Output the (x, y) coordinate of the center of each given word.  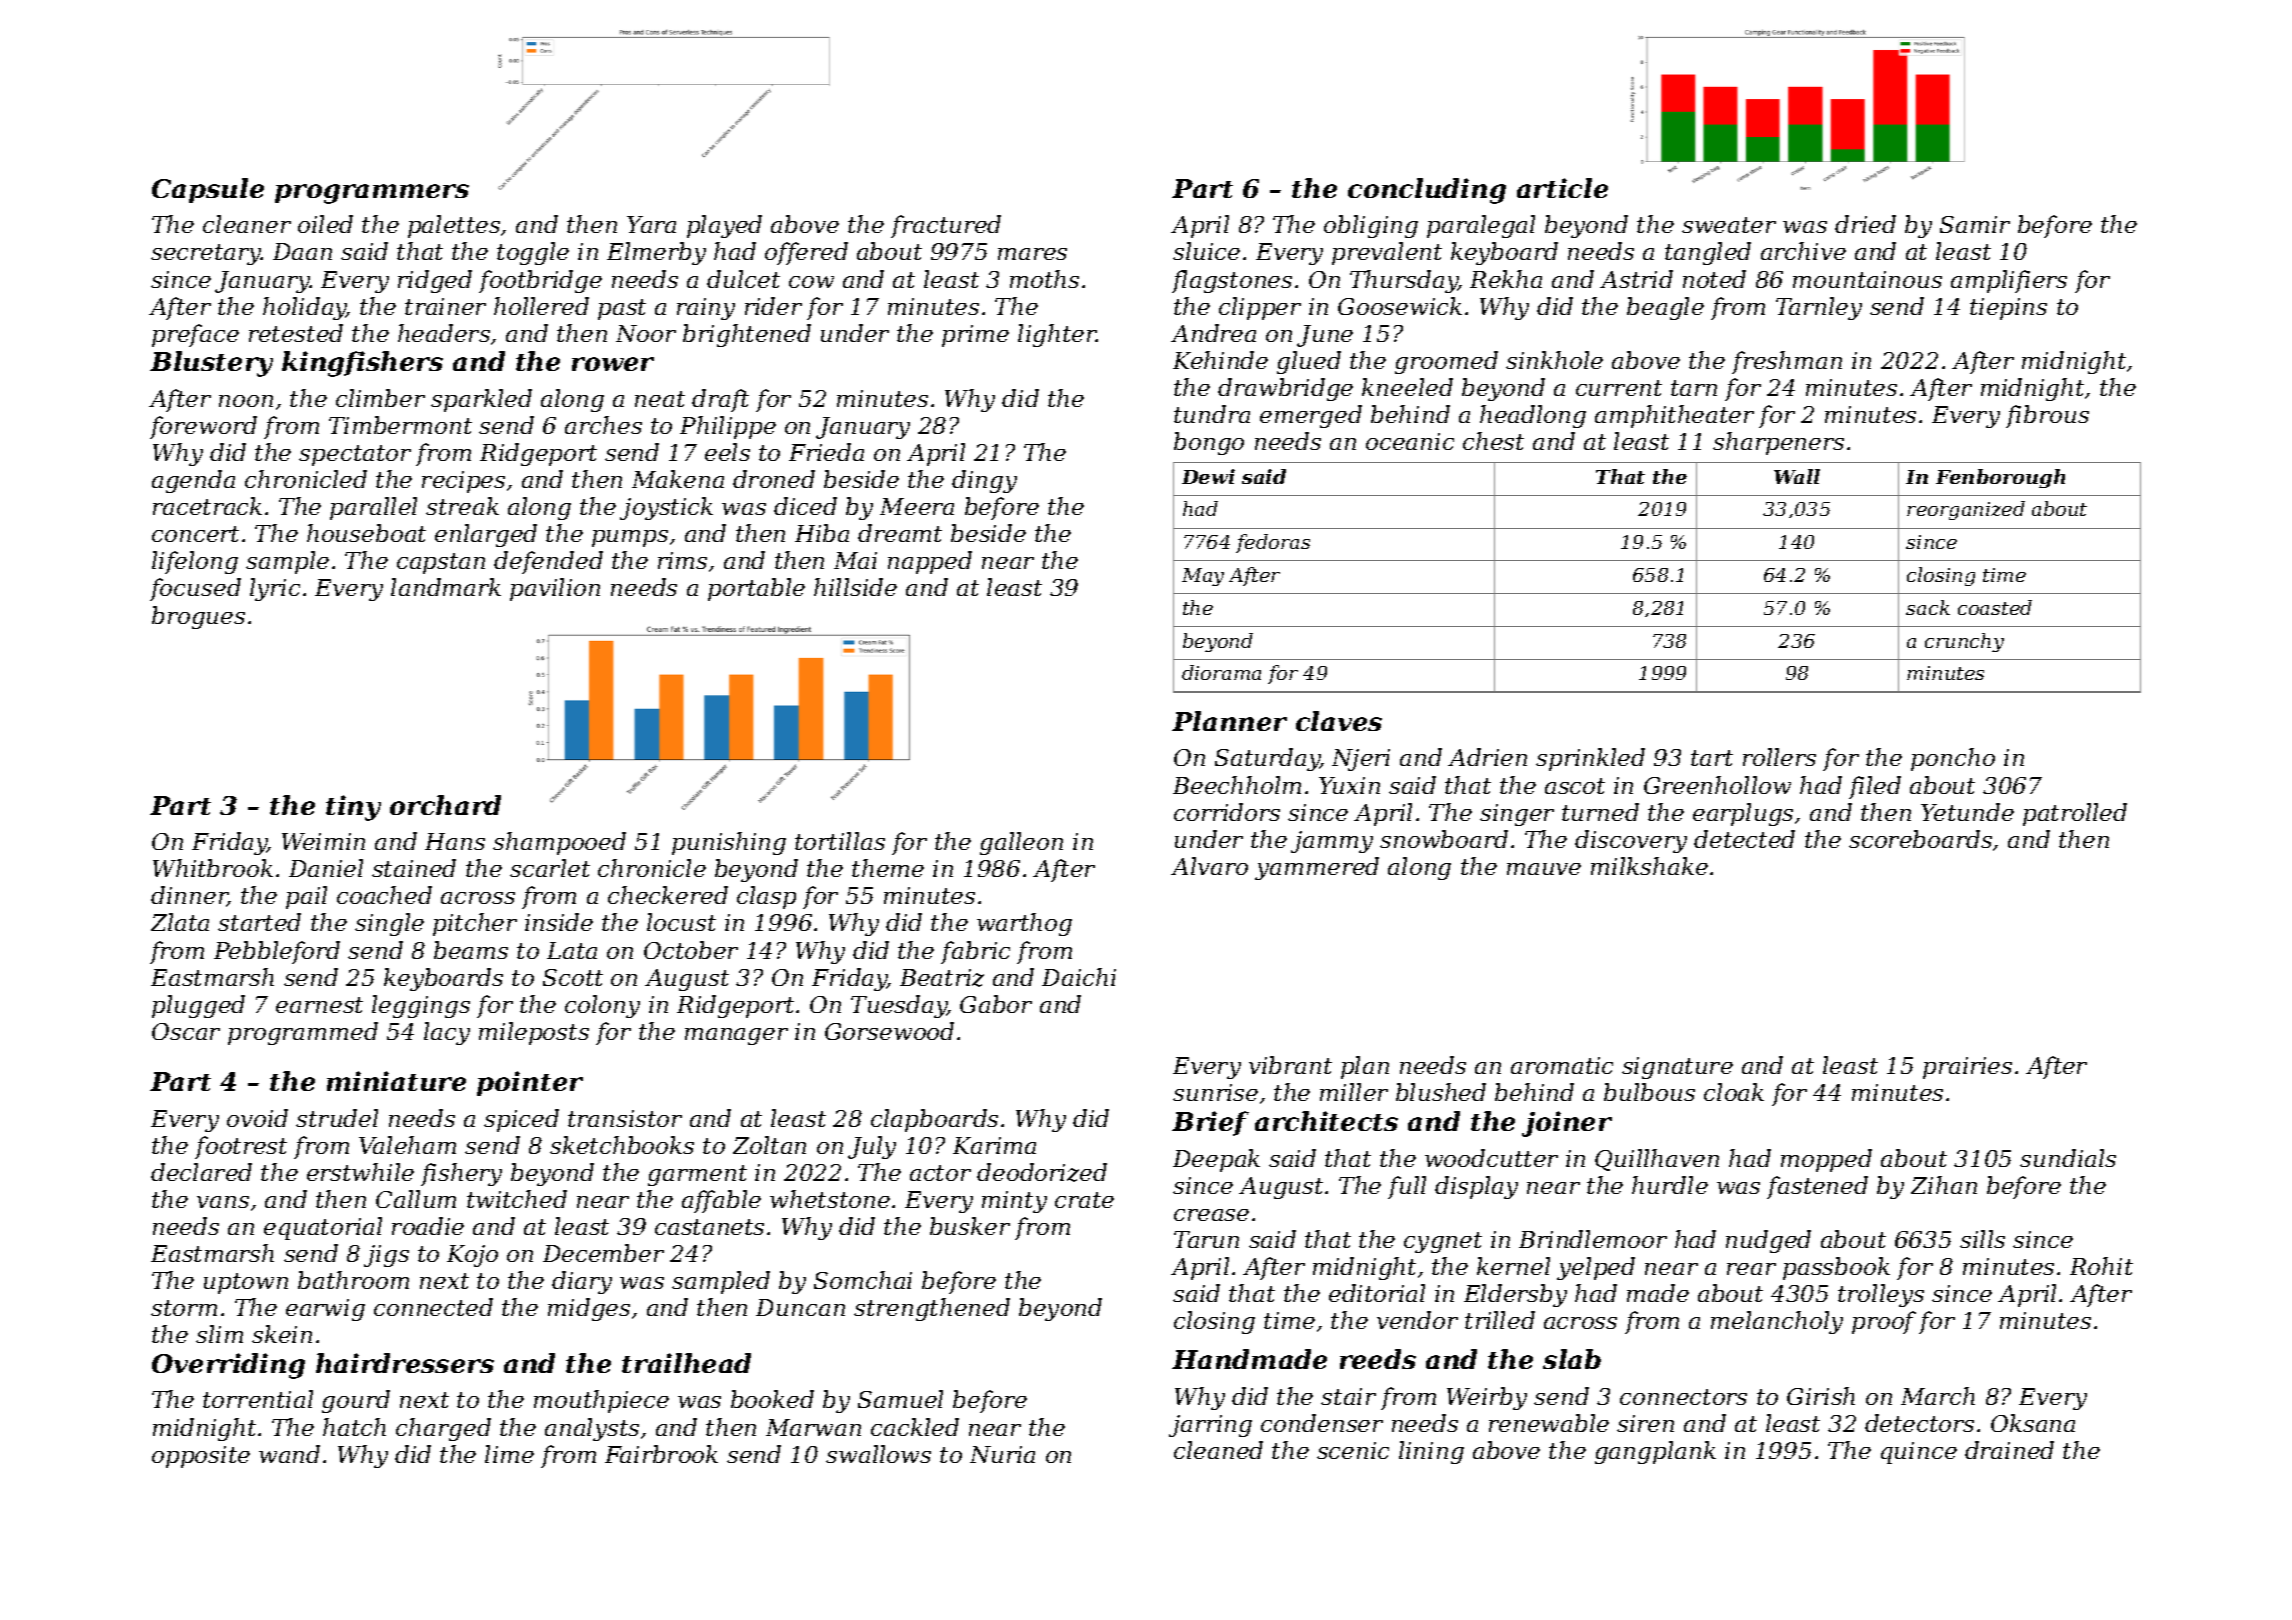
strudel (337, 1118)
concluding (1427, 191)
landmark (446, 587)
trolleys (1881, 1295)
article (1562, 188)
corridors (1227, 812)
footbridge (540, 281)
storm (184, 1308)
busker (970, 1226)
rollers (1779, 757)
